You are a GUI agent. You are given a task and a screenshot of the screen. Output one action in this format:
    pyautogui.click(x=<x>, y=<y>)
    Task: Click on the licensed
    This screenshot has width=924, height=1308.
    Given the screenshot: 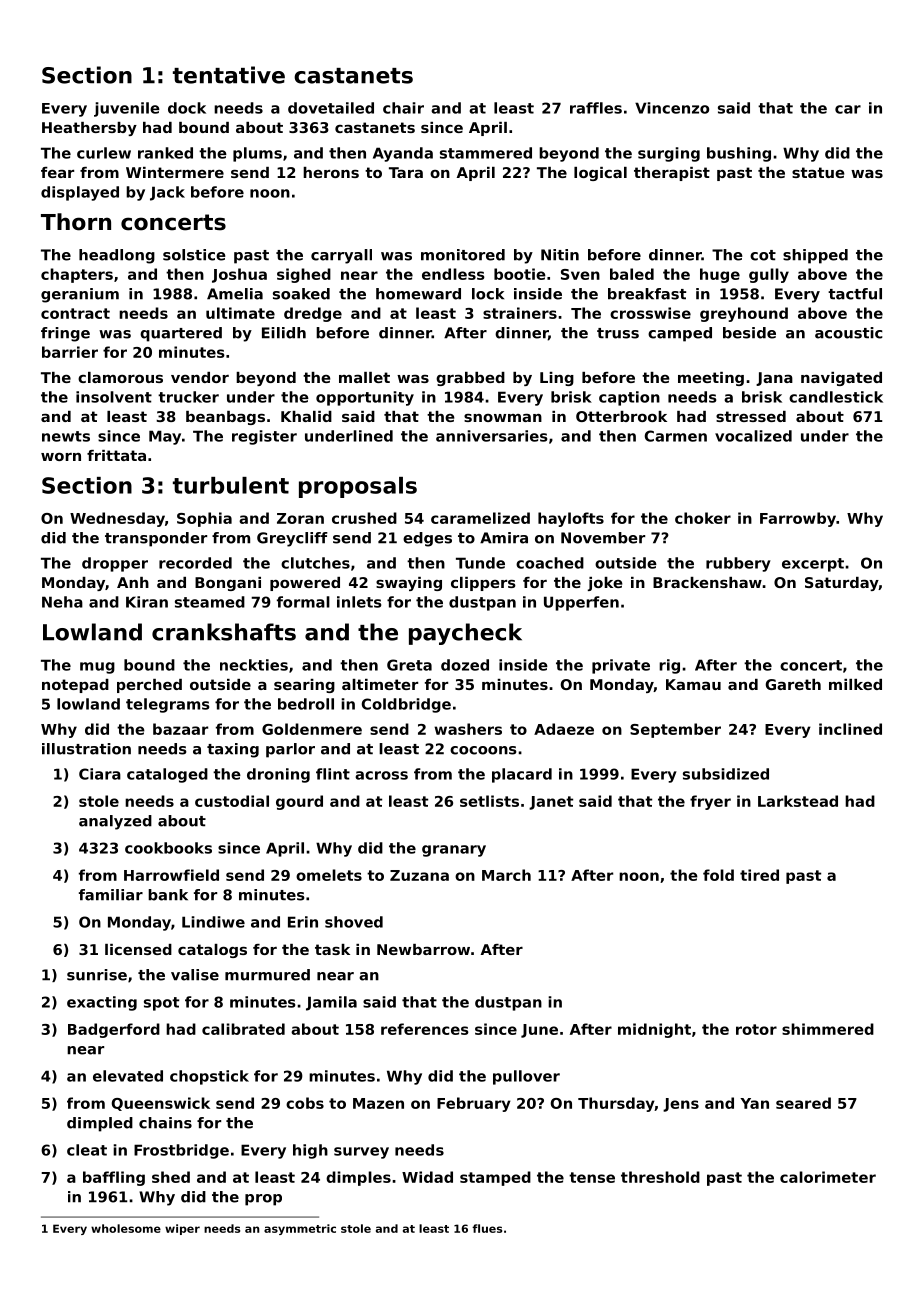 What is the action you would take?
    pyautogui.click(x=138, y=949)
